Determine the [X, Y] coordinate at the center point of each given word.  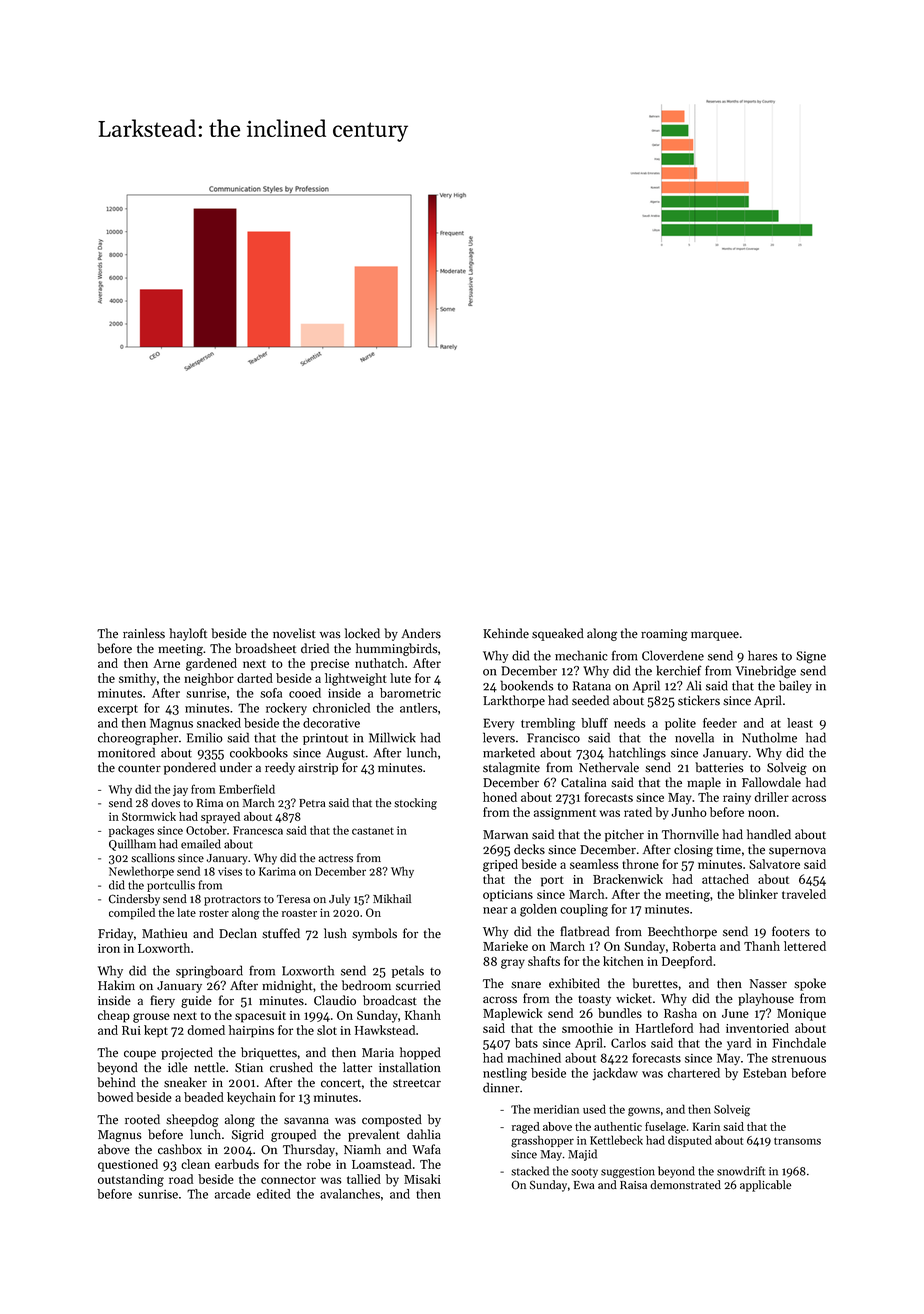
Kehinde [506, 633]
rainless [144, 633]
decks [529, 849]
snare [526, 985]
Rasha [680, 1013]
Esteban [765, 1073]
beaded [204, 1097]
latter [357, 1067]
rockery [286, 709]
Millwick [392, 737]
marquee [715, 636]
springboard [209, 972]
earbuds [237, 1164]
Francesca [258, 830]
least [800, 723]
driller [771, 797]
